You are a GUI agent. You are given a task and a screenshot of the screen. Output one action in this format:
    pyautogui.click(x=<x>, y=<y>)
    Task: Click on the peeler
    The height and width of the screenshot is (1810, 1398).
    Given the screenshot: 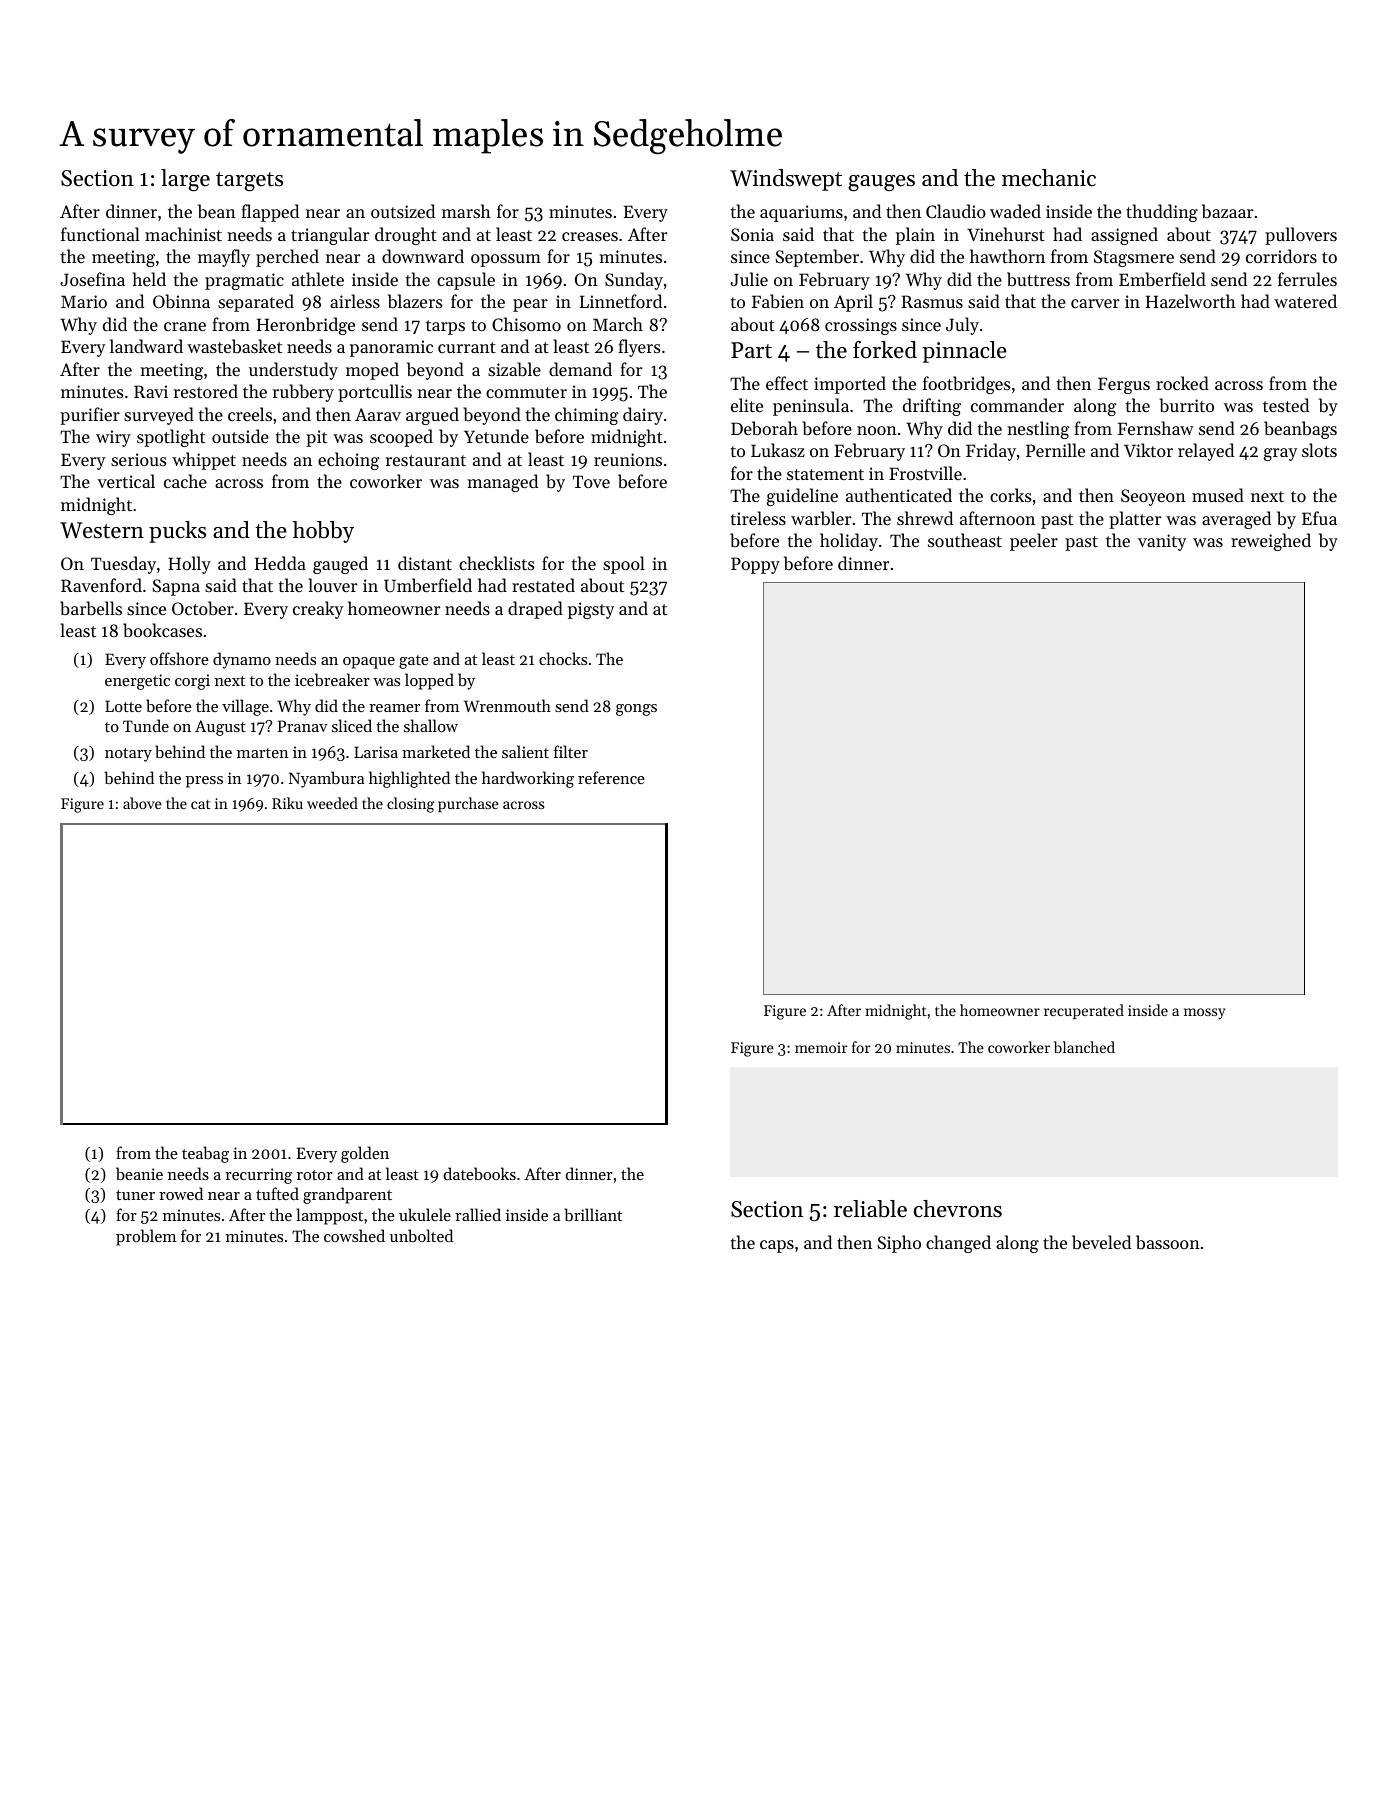 What is the action you would take?
    pyautogui.click(x=1034, y=542)
